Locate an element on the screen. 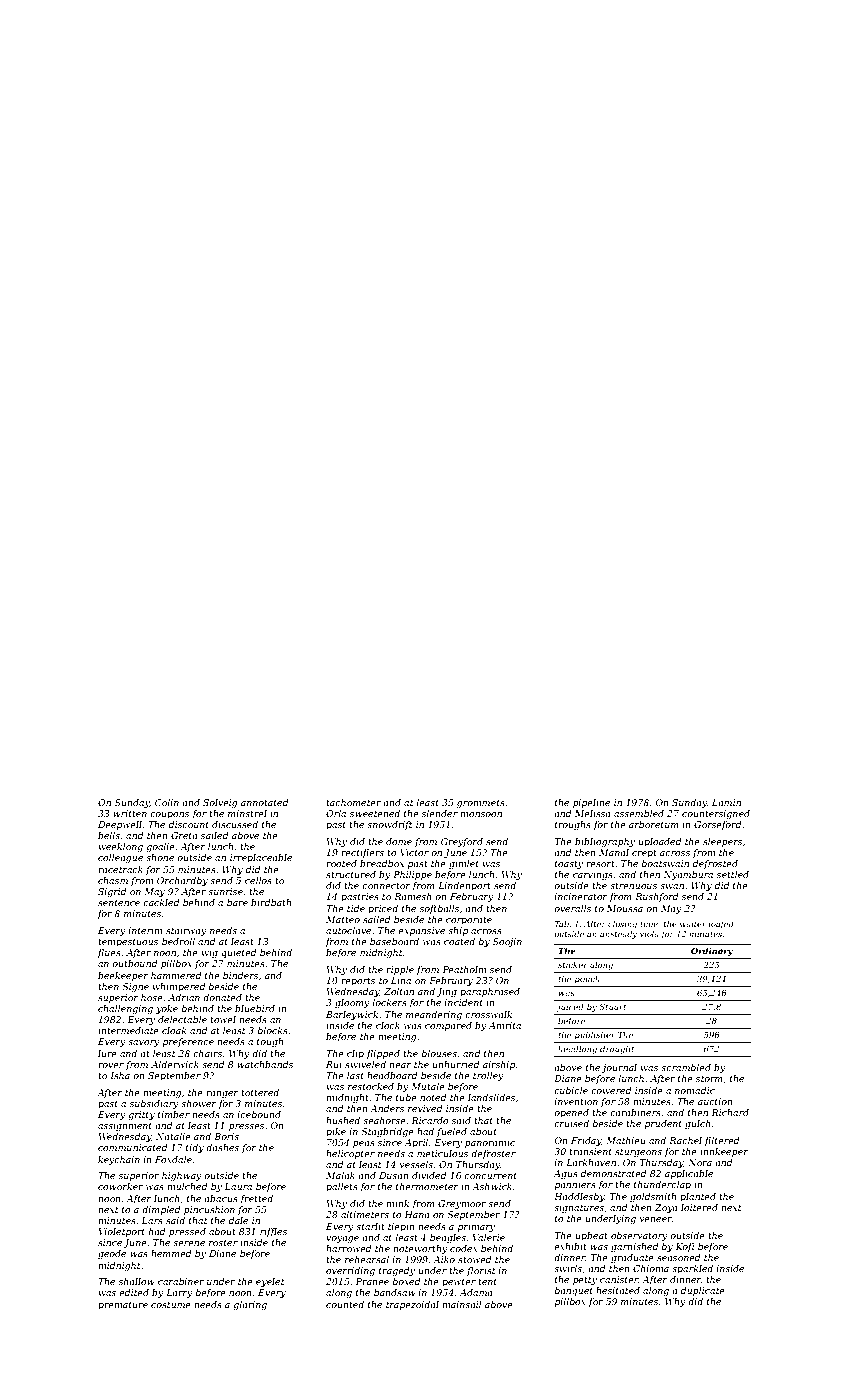 The height and width of the screenshot is (1400, 849). scrambled is located at coordinates (686, 1067).
